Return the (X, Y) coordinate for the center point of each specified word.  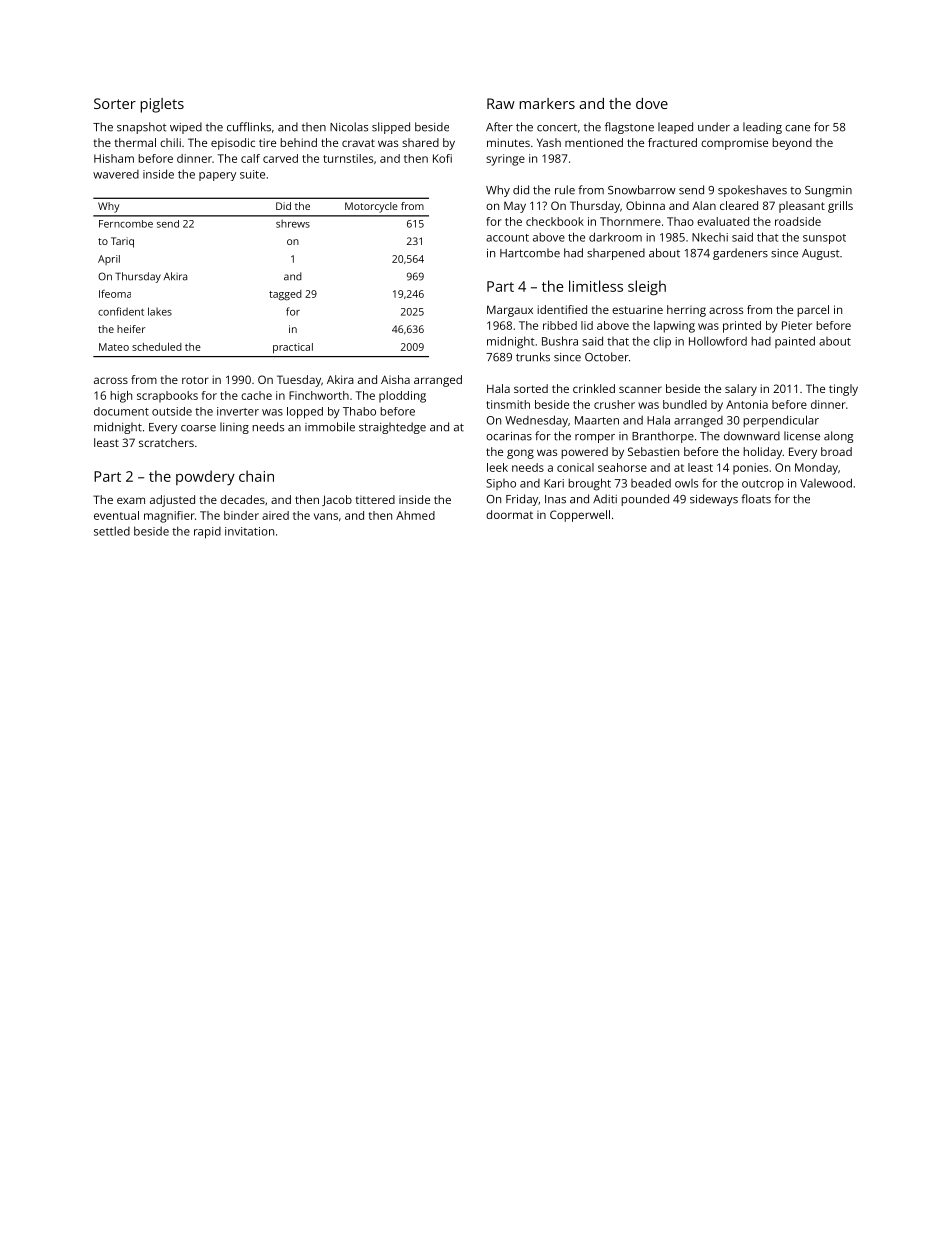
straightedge (392, 428)
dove (652, 103)
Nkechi (710, 237)
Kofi (442, 158)
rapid (207, 533)
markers (547, 103)
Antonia (747, 404)
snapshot (142, 128)
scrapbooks (167, 397)
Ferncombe (126, 224)
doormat (509, 514)
